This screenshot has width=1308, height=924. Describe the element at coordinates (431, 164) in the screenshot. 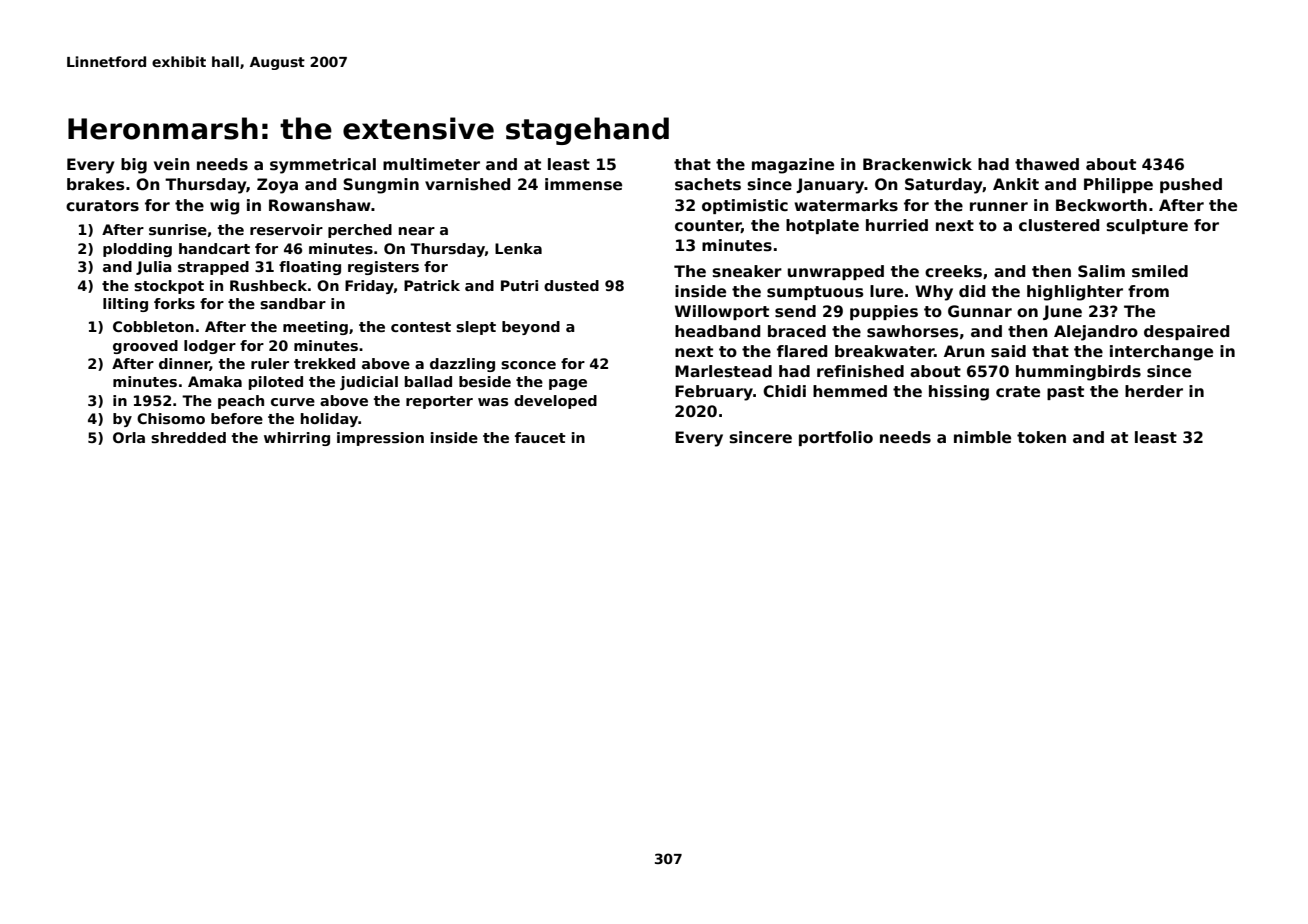

I see `multimeter` at that location.
